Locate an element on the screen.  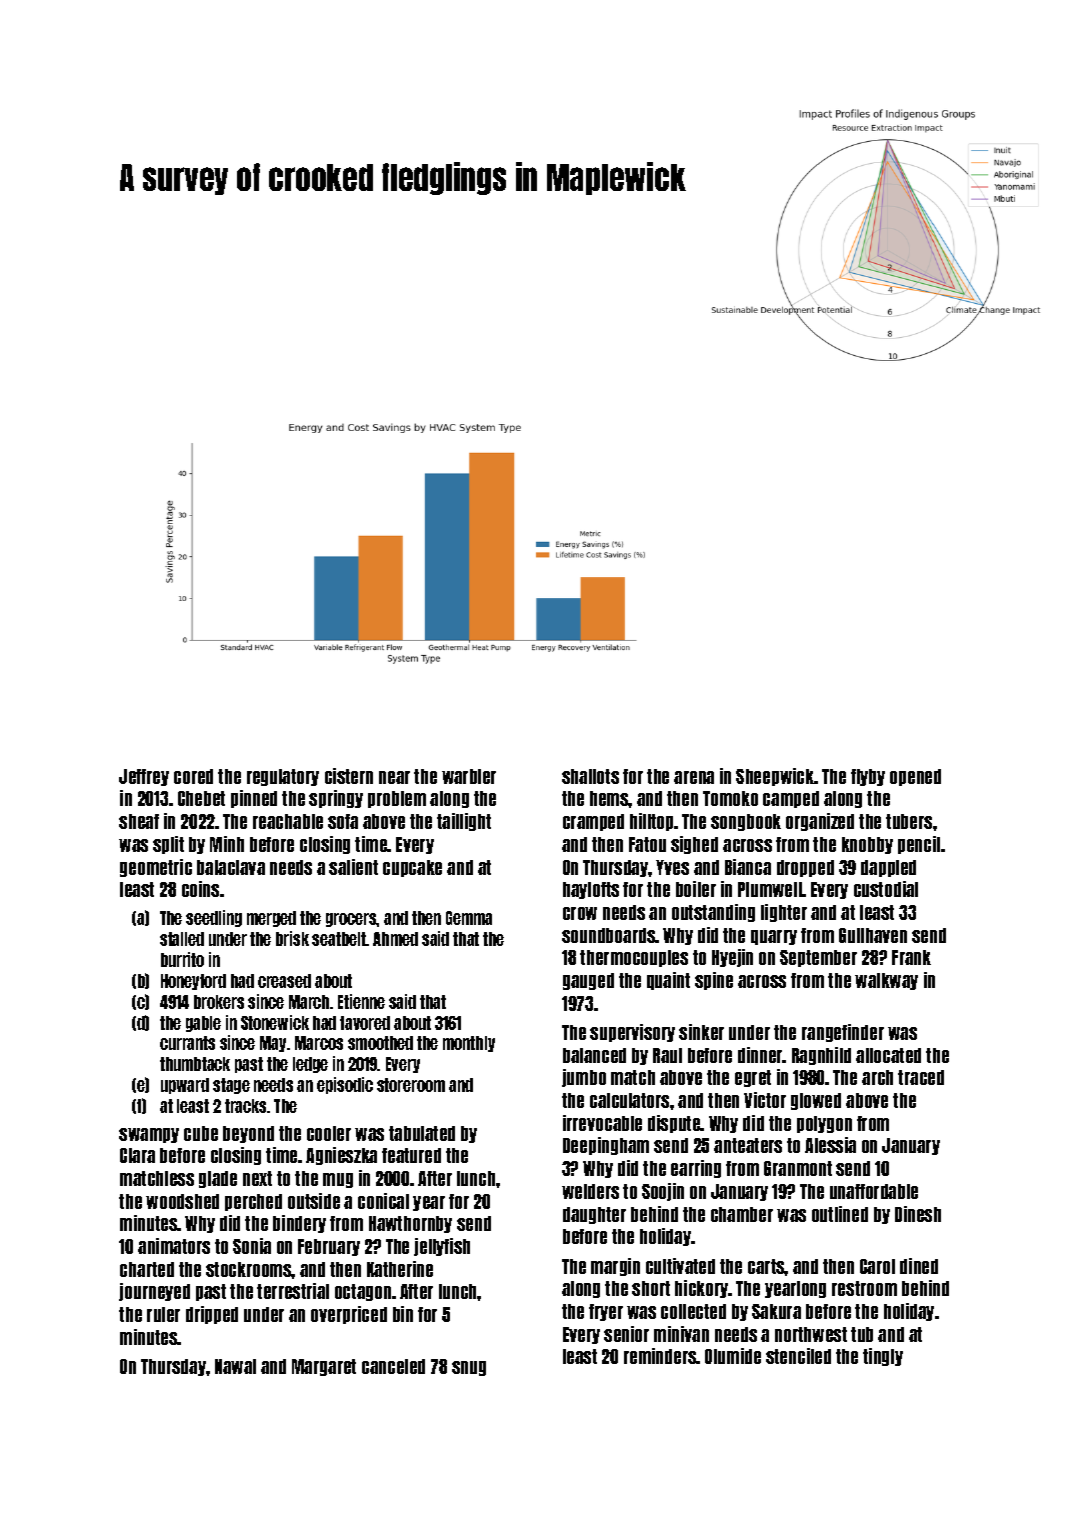
journeyed is located at coordinates (154, 1292).
